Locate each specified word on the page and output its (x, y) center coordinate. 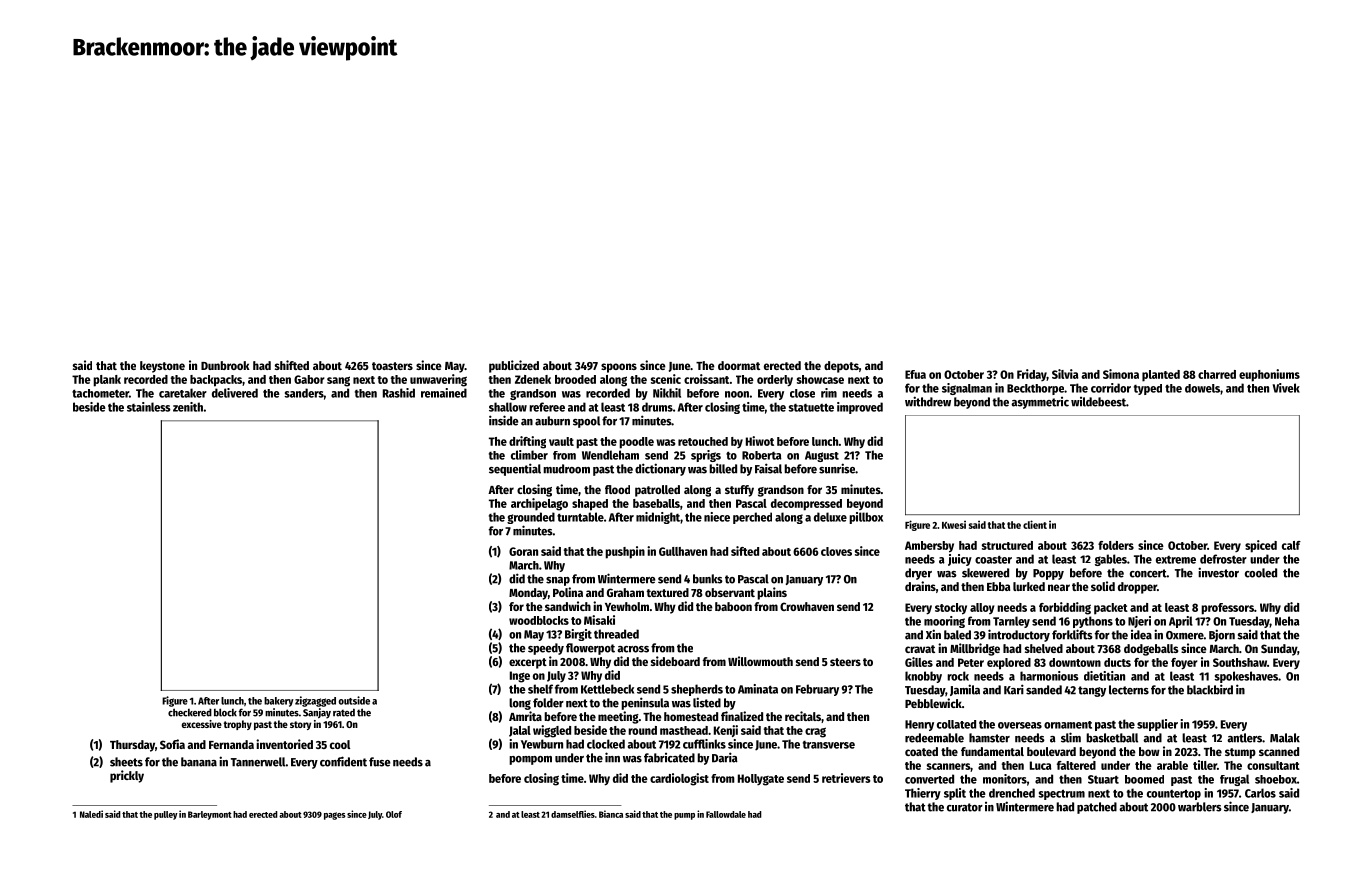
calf (1291, 545)
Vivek (1286, 388)
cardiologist (679, 779)
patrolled (657, 491)
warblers (1200, 807)
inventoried (284, 744)
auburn (552, 421)
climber (529, 455)
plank (107, 381)
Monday (528, 594)
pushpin (625, 552)
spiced (1261, 546)
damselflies (573, 814)
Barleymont (210, 815)
